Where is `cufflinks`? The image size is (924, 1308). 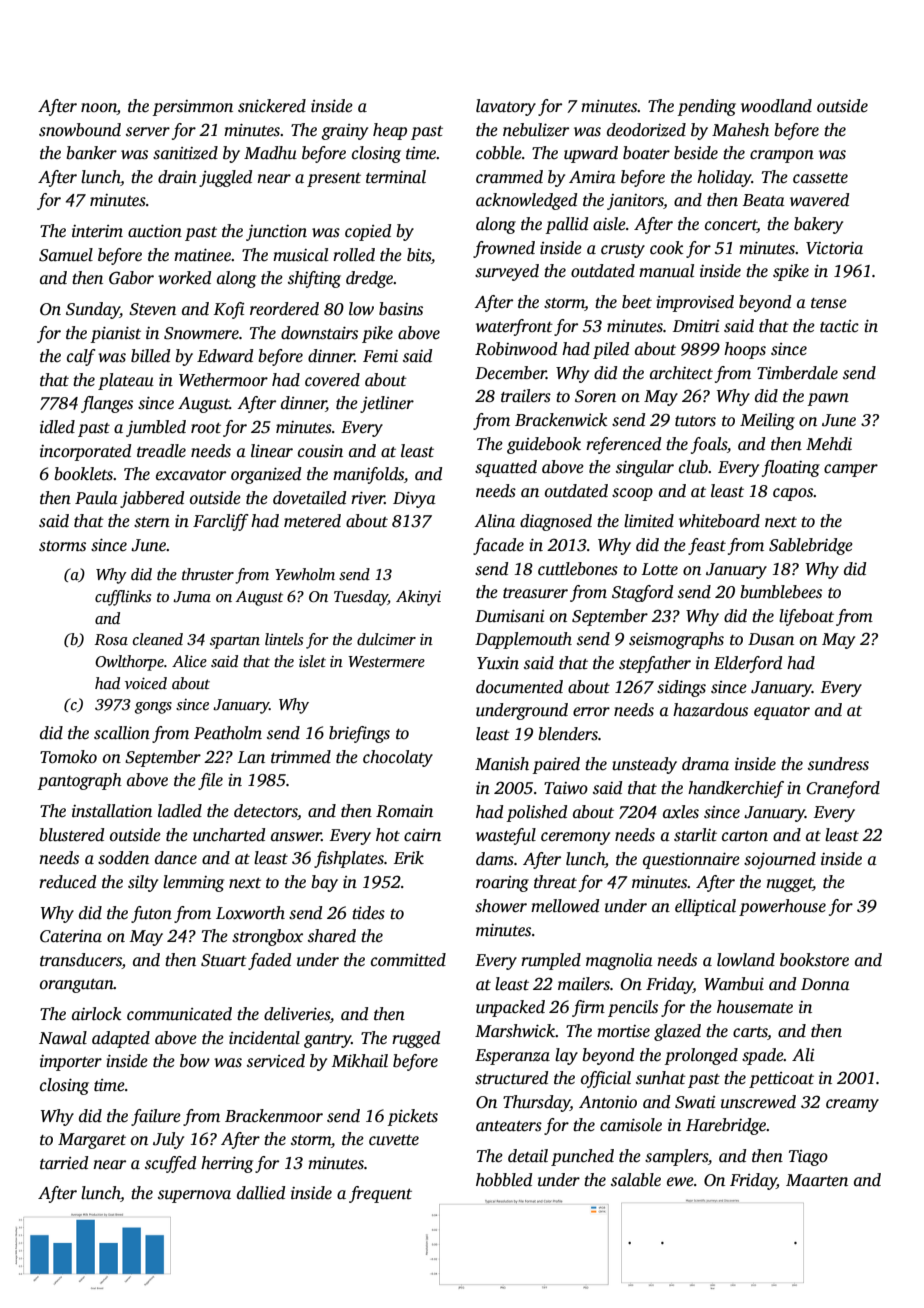
cufflinks is located at coordinates (123, 598).
